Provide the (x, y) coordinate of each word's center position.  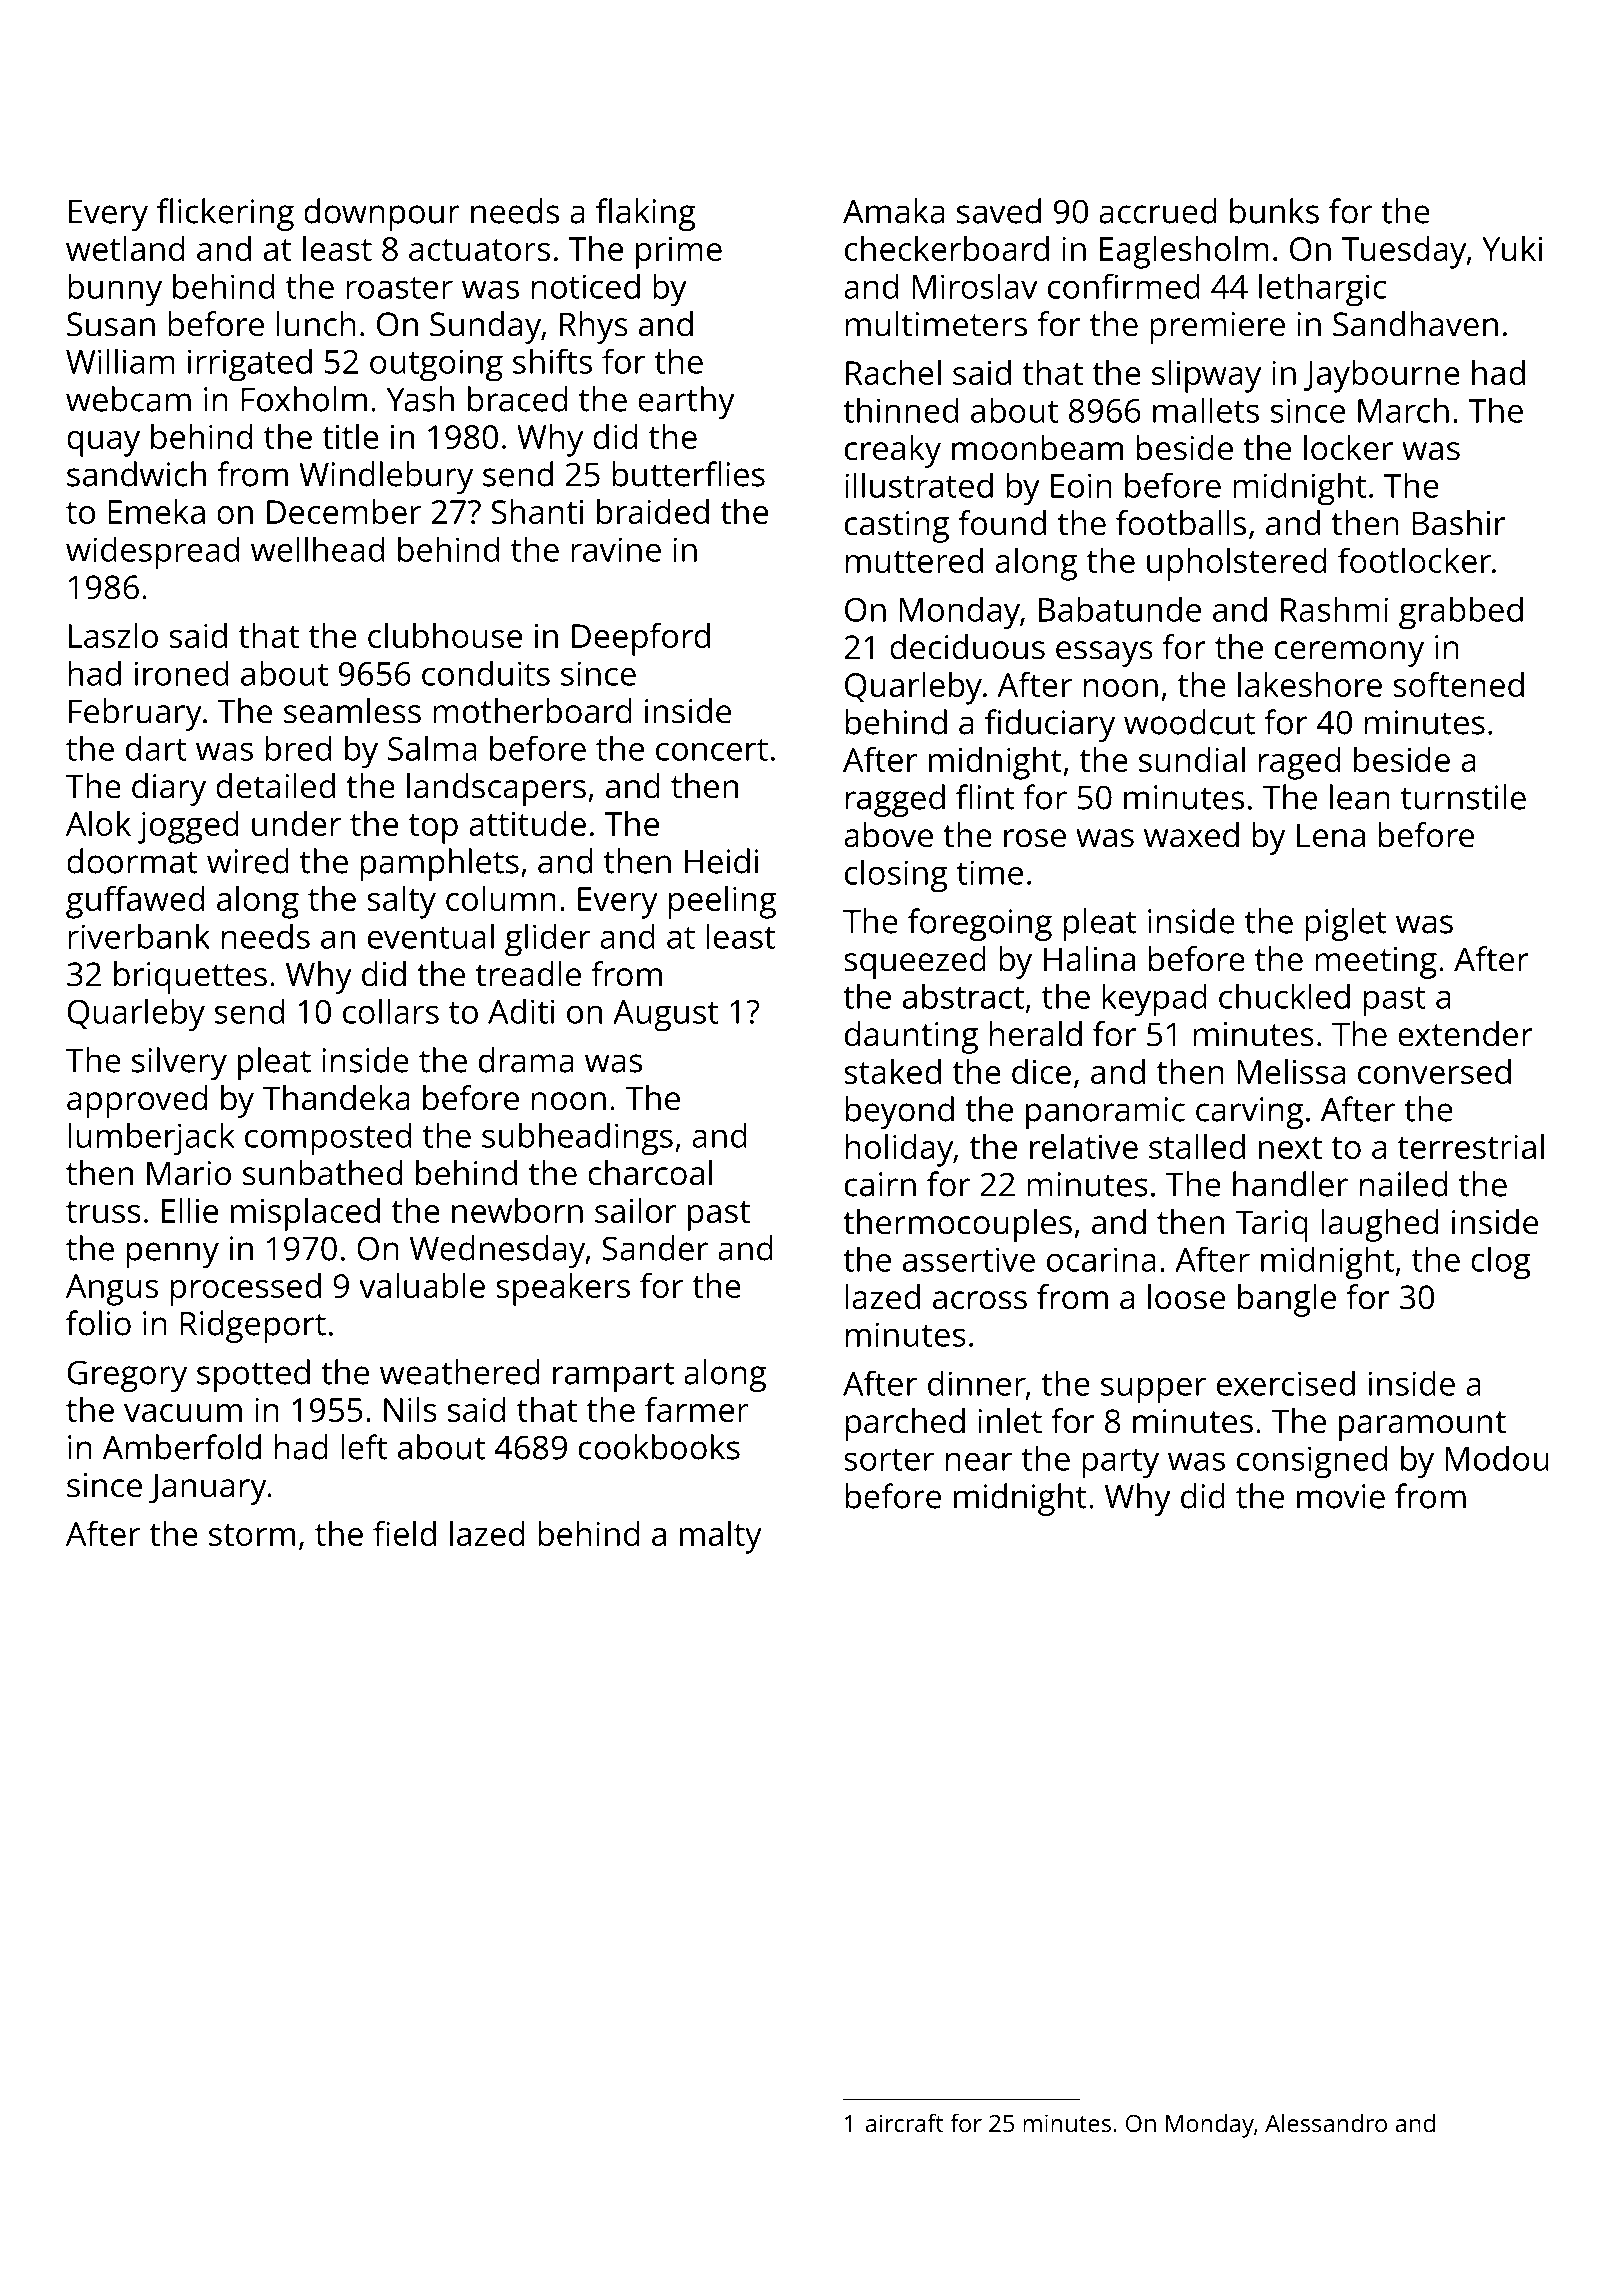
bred (298, 748)
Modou (1497, 1458)
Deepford (641, 639)
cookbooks (659, 1447)
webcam (128, 399)
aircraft (904, 2123)
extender (1465, 1034)
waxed (1191, 835)
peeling (722, 902)
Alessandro (1326, 2123)
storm (252, 1535)
